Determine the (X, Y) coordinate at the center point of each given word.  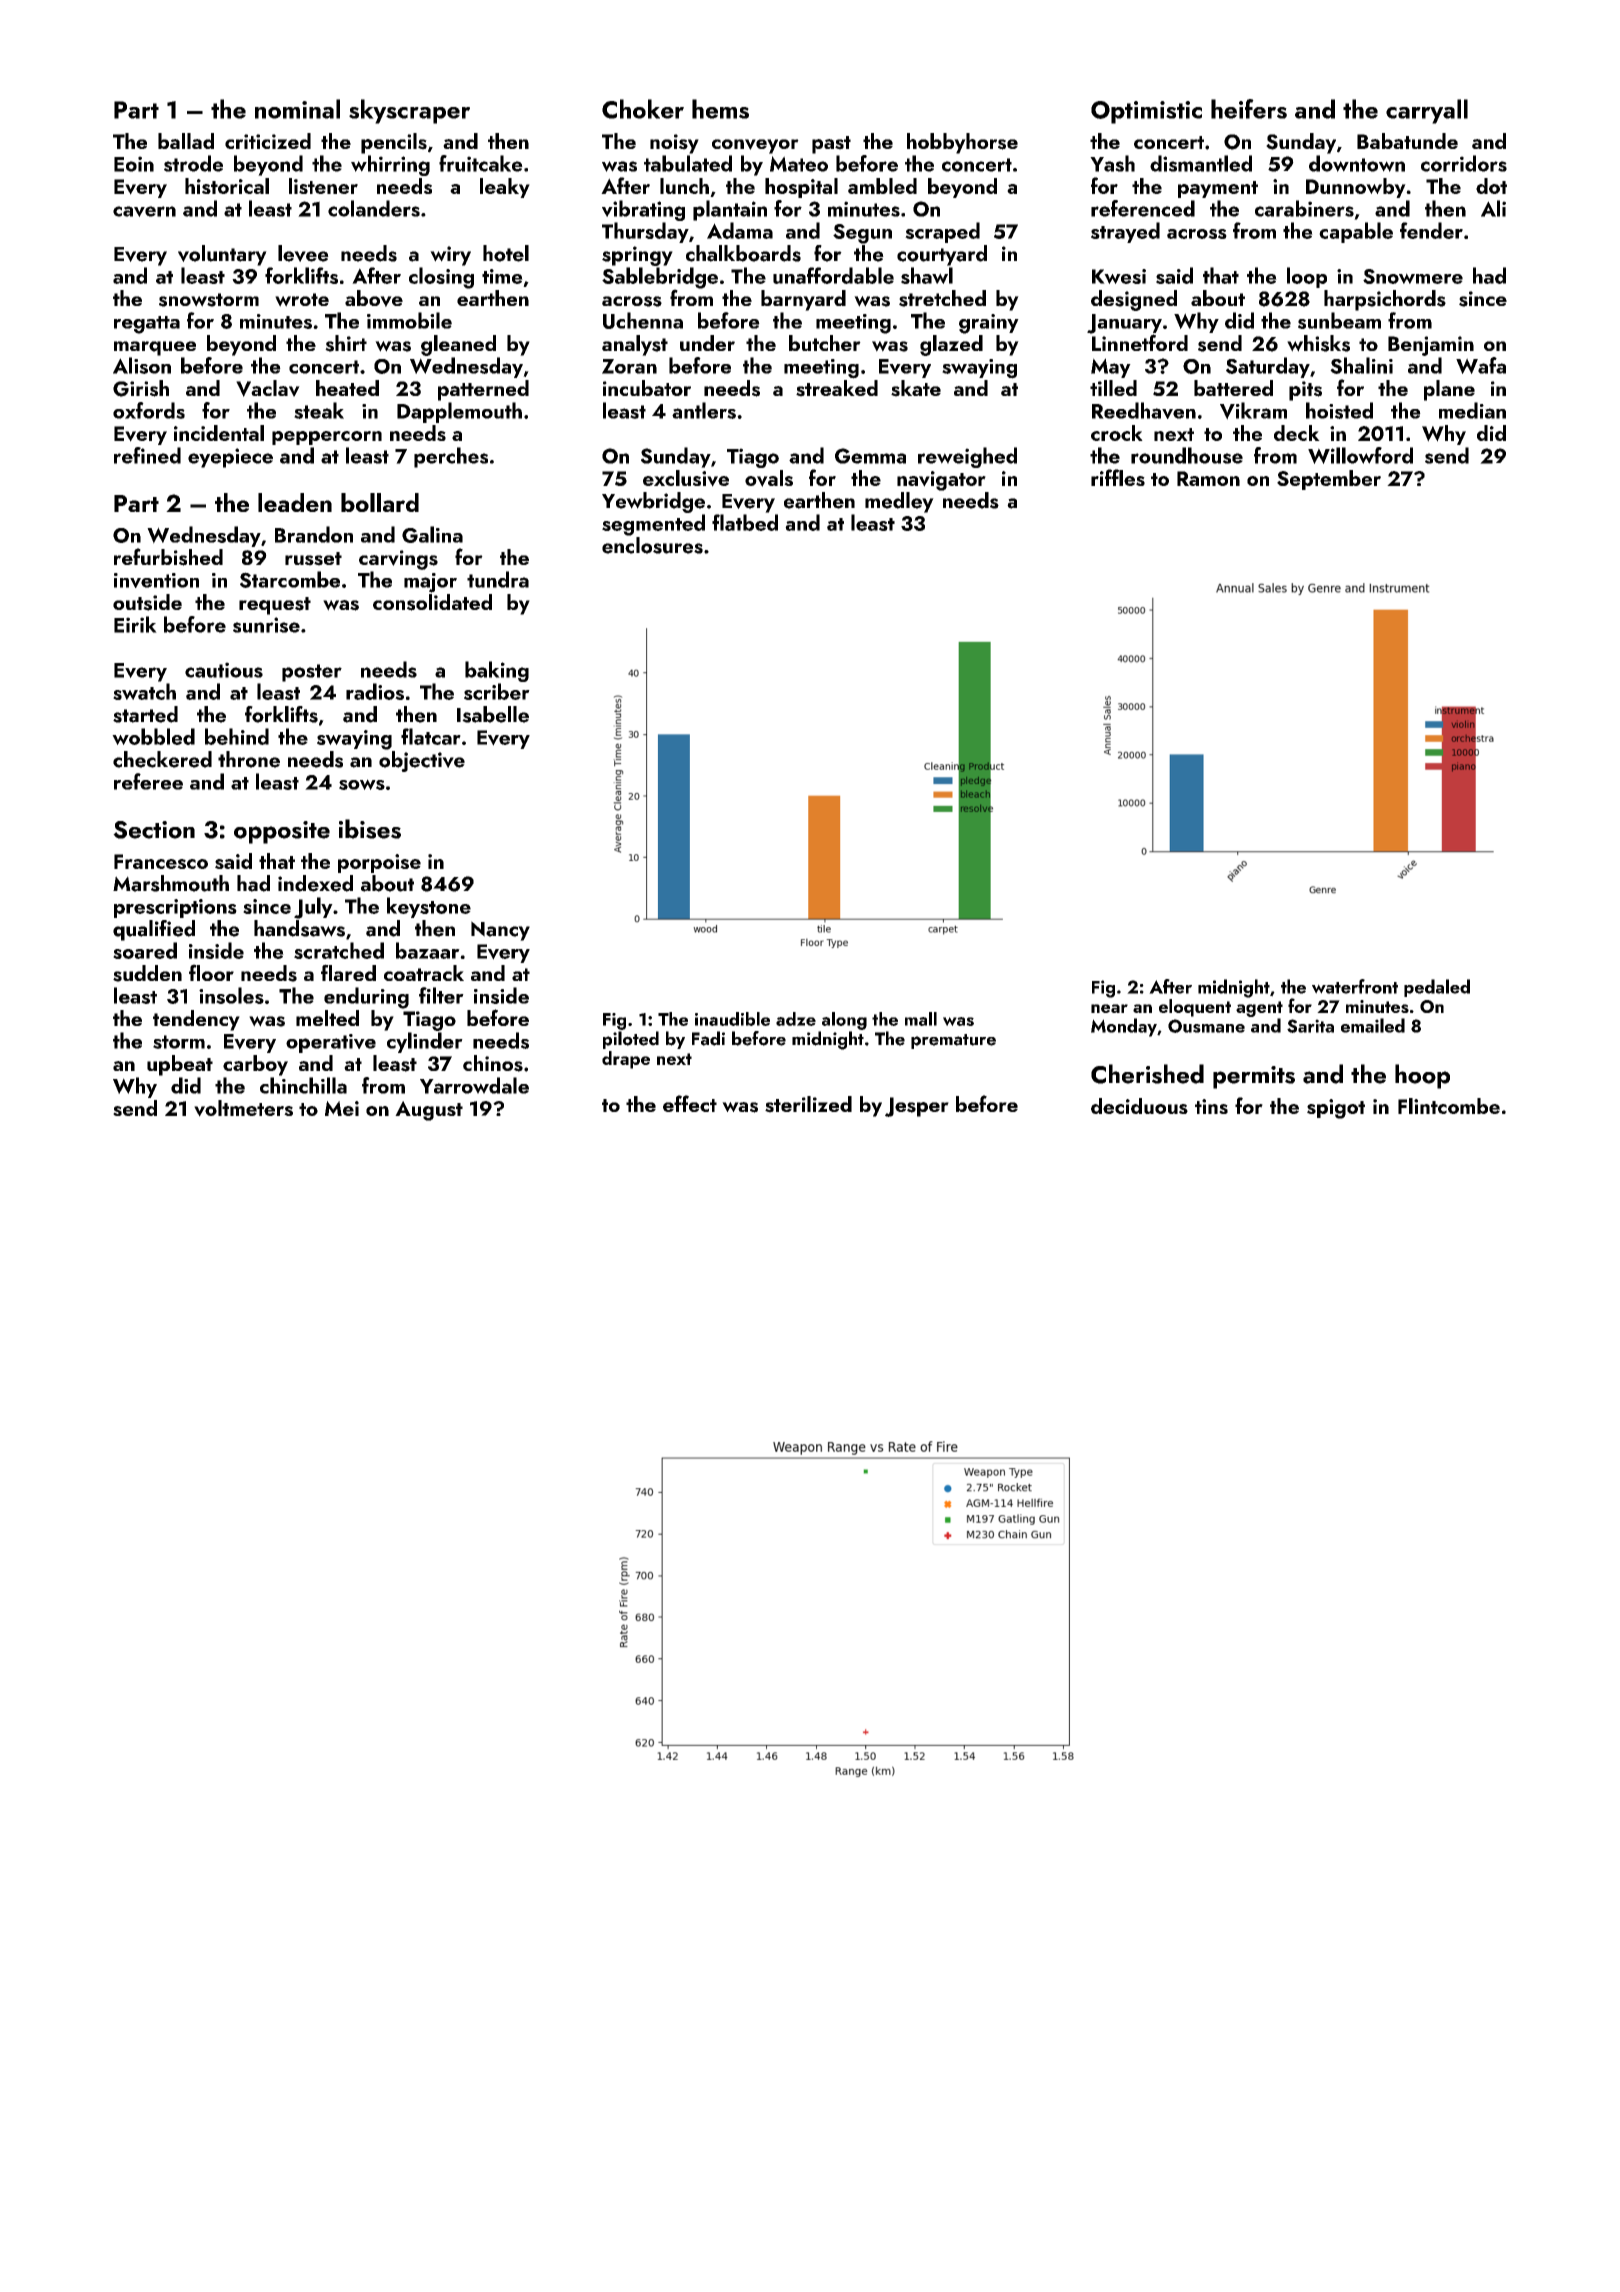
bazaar (428, 950)
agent (1259, 1009)
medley (899, 502)
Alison (142, 365)
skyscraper (409, 111)
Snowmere (1413, 276)
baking (497, 671)
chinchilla (303, 1085)
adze (796, 1019)
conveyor (755, 146)
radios (375, 691)
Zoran (629, 366)
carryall (1427, 111)
